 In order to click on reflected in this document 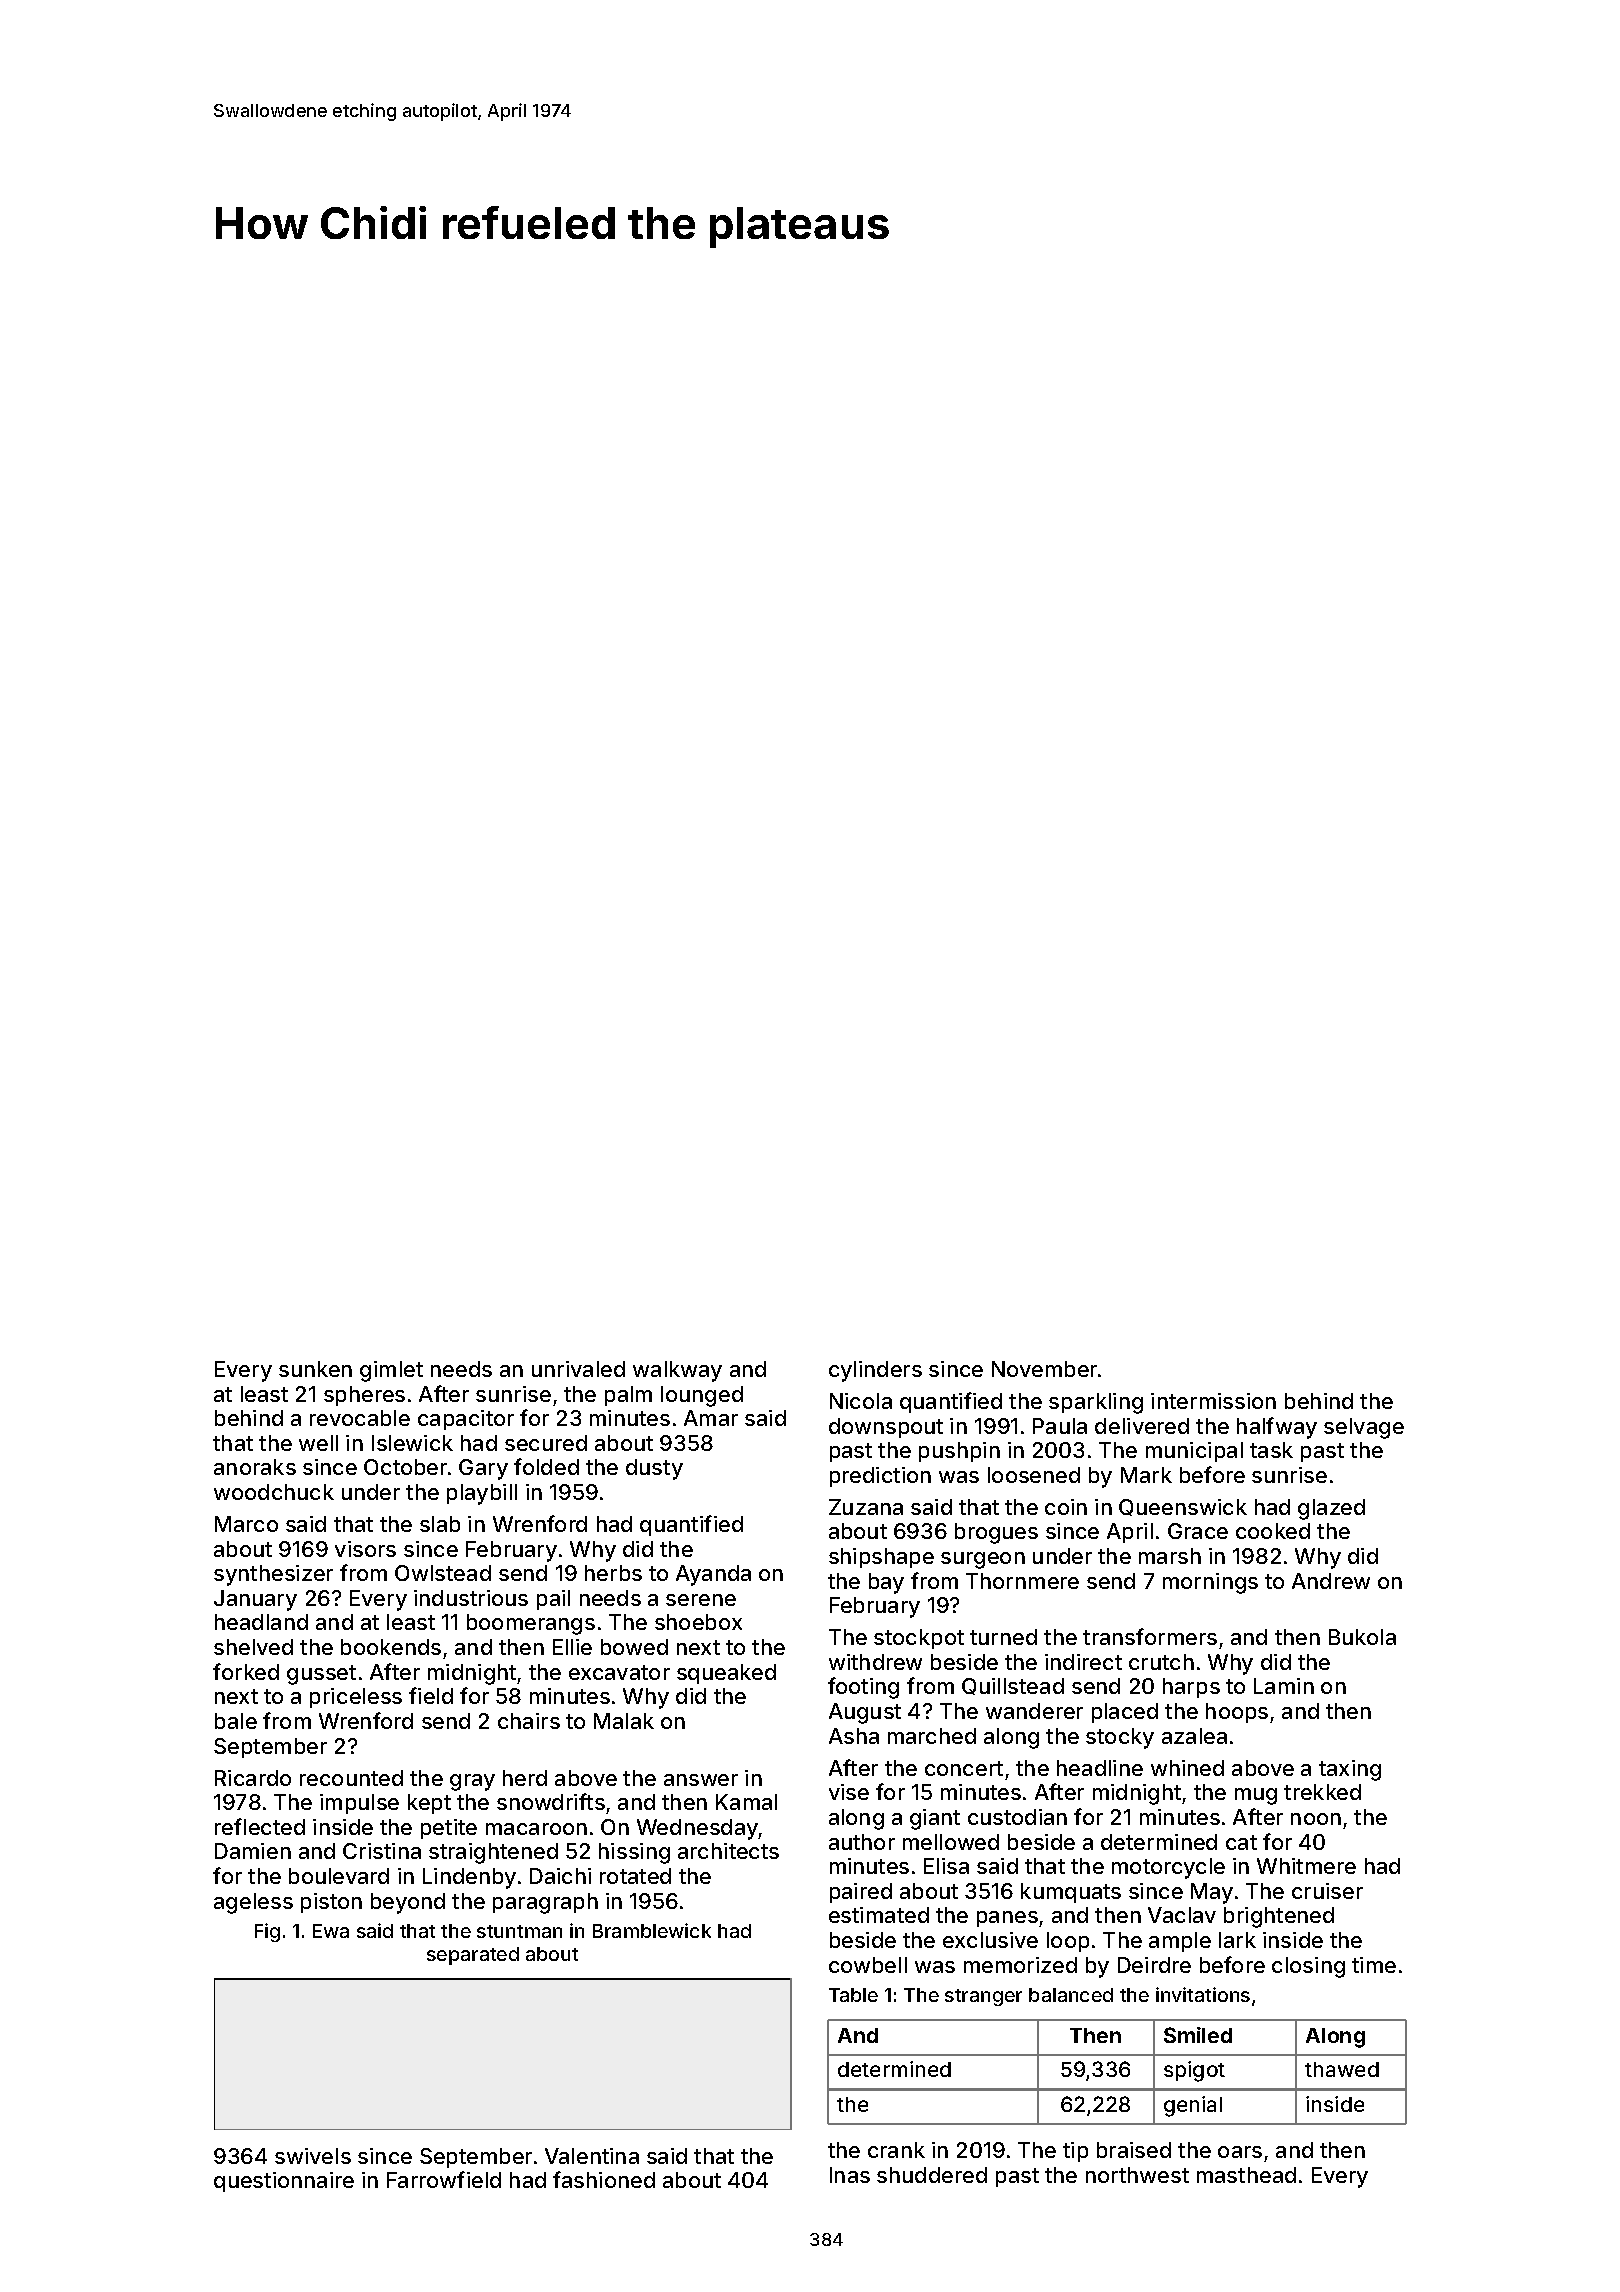, I will do `click(260, 1826)`.
